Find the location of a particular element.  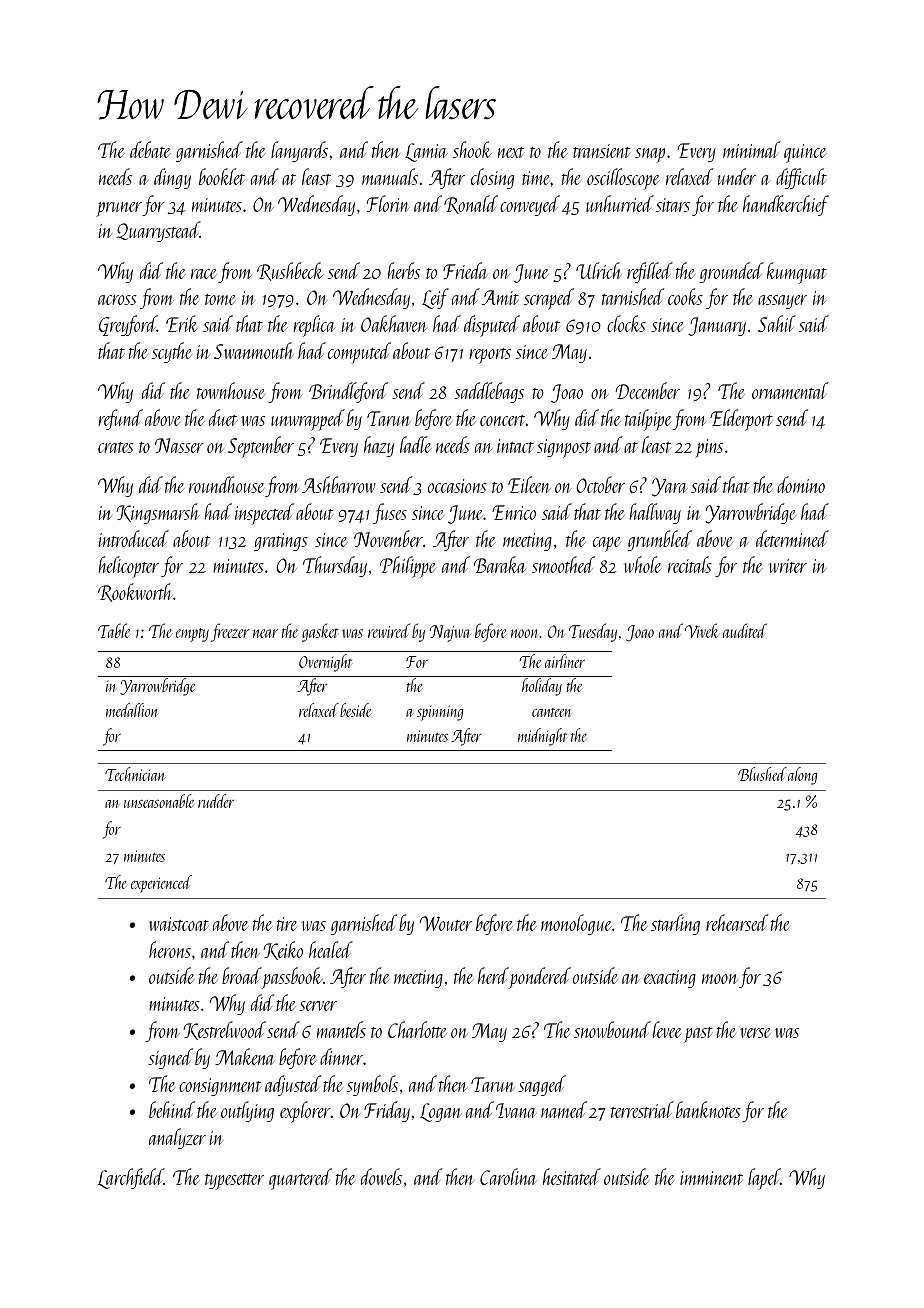

quince is located at coordinates (805, 153).
